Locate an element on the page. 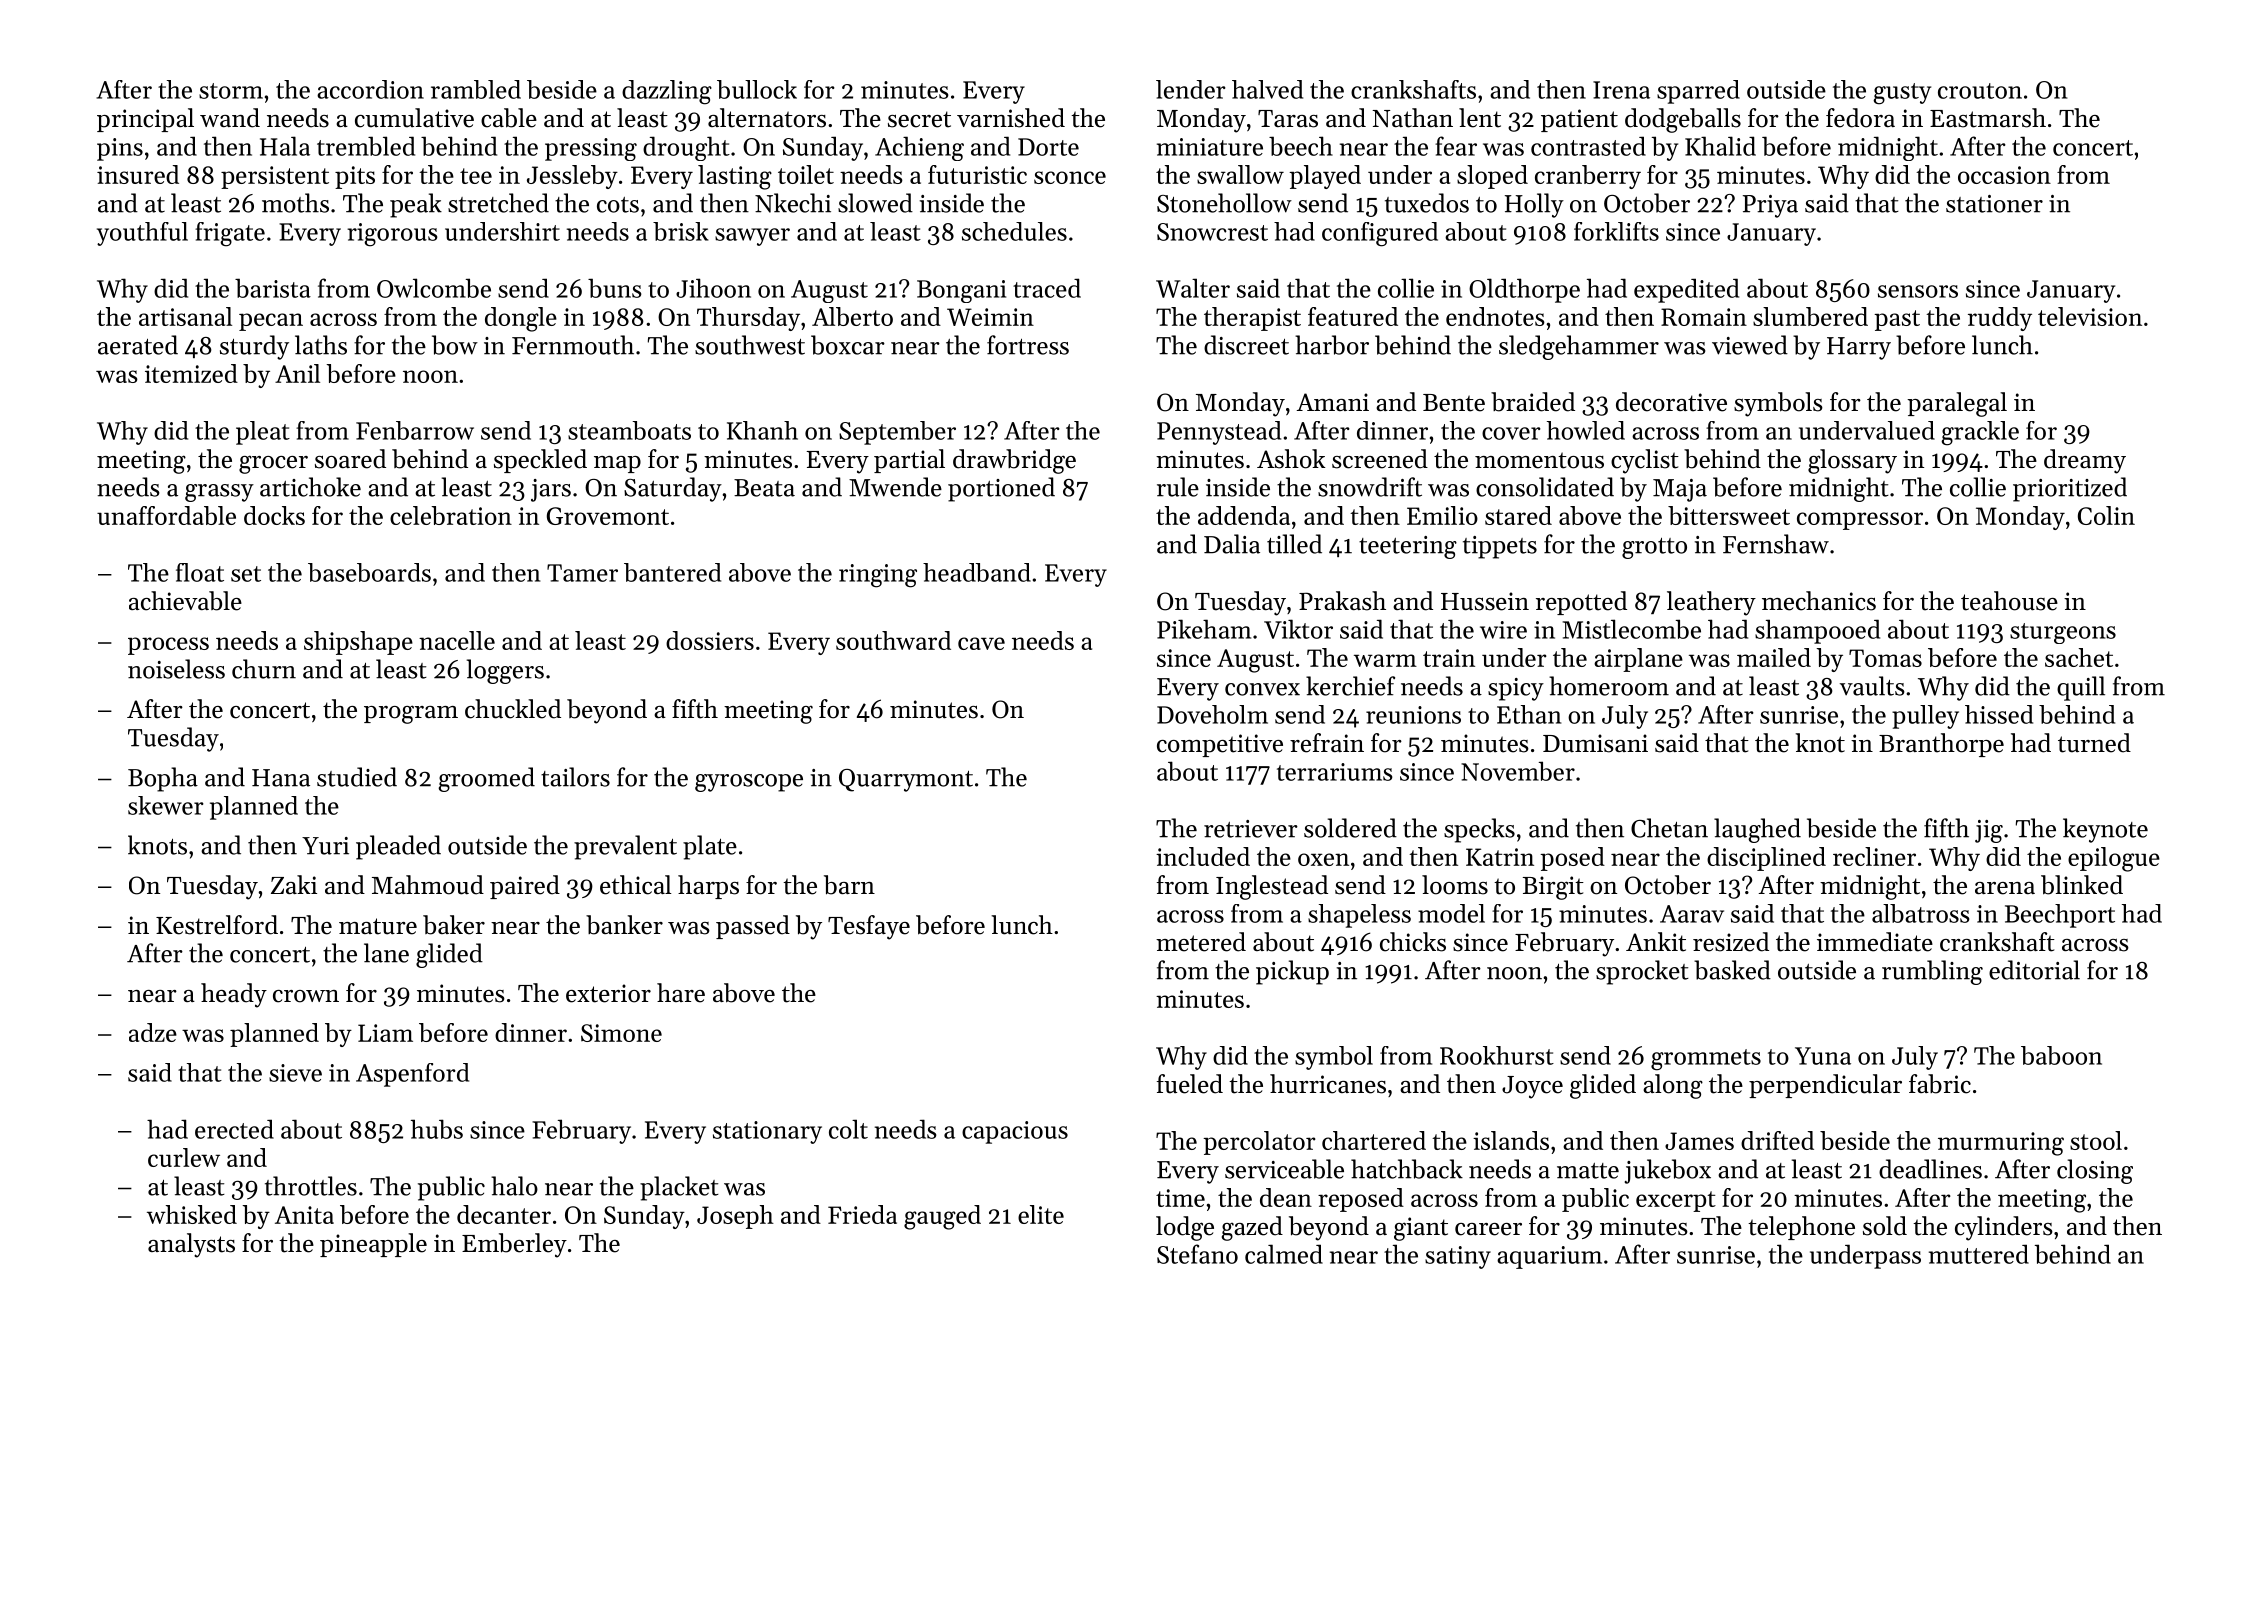 The width and height of the document is (2263, 1600). September is located at coordinates (897, 433).
